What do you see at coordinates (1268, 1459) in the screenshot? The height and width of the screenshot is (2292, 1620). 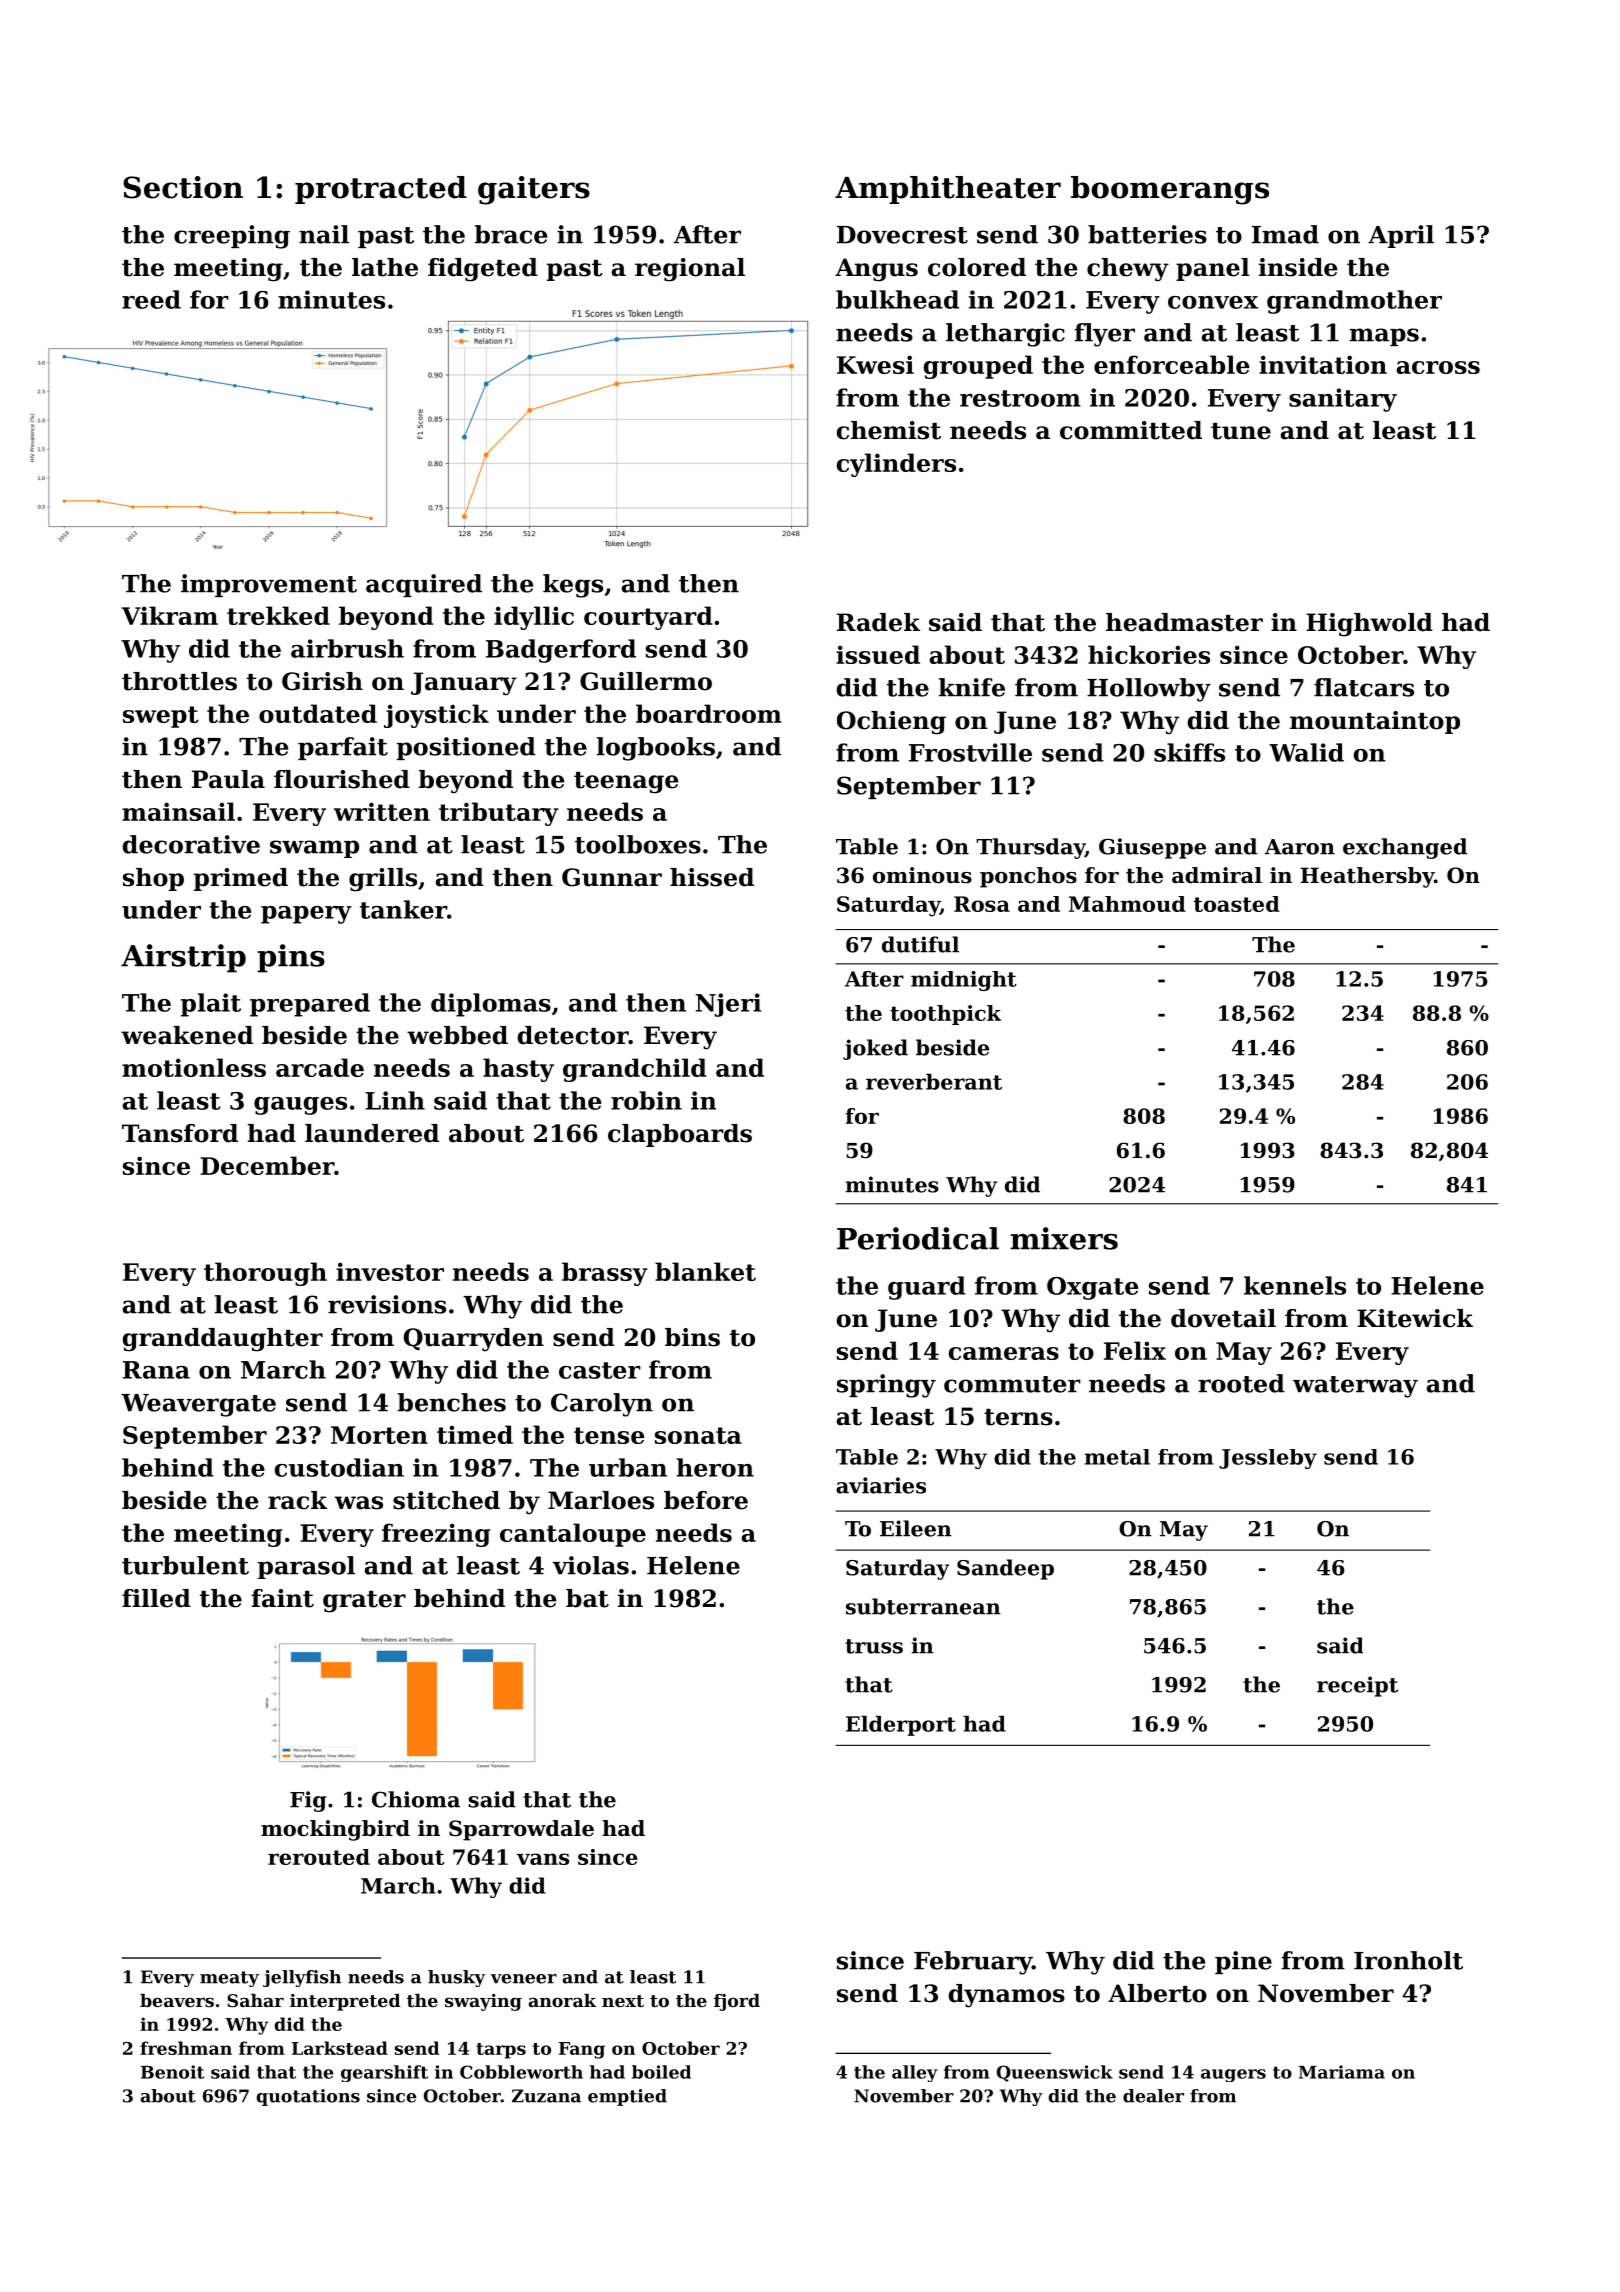 I see `Jessleby` at bounding box center [1268, 1459].
